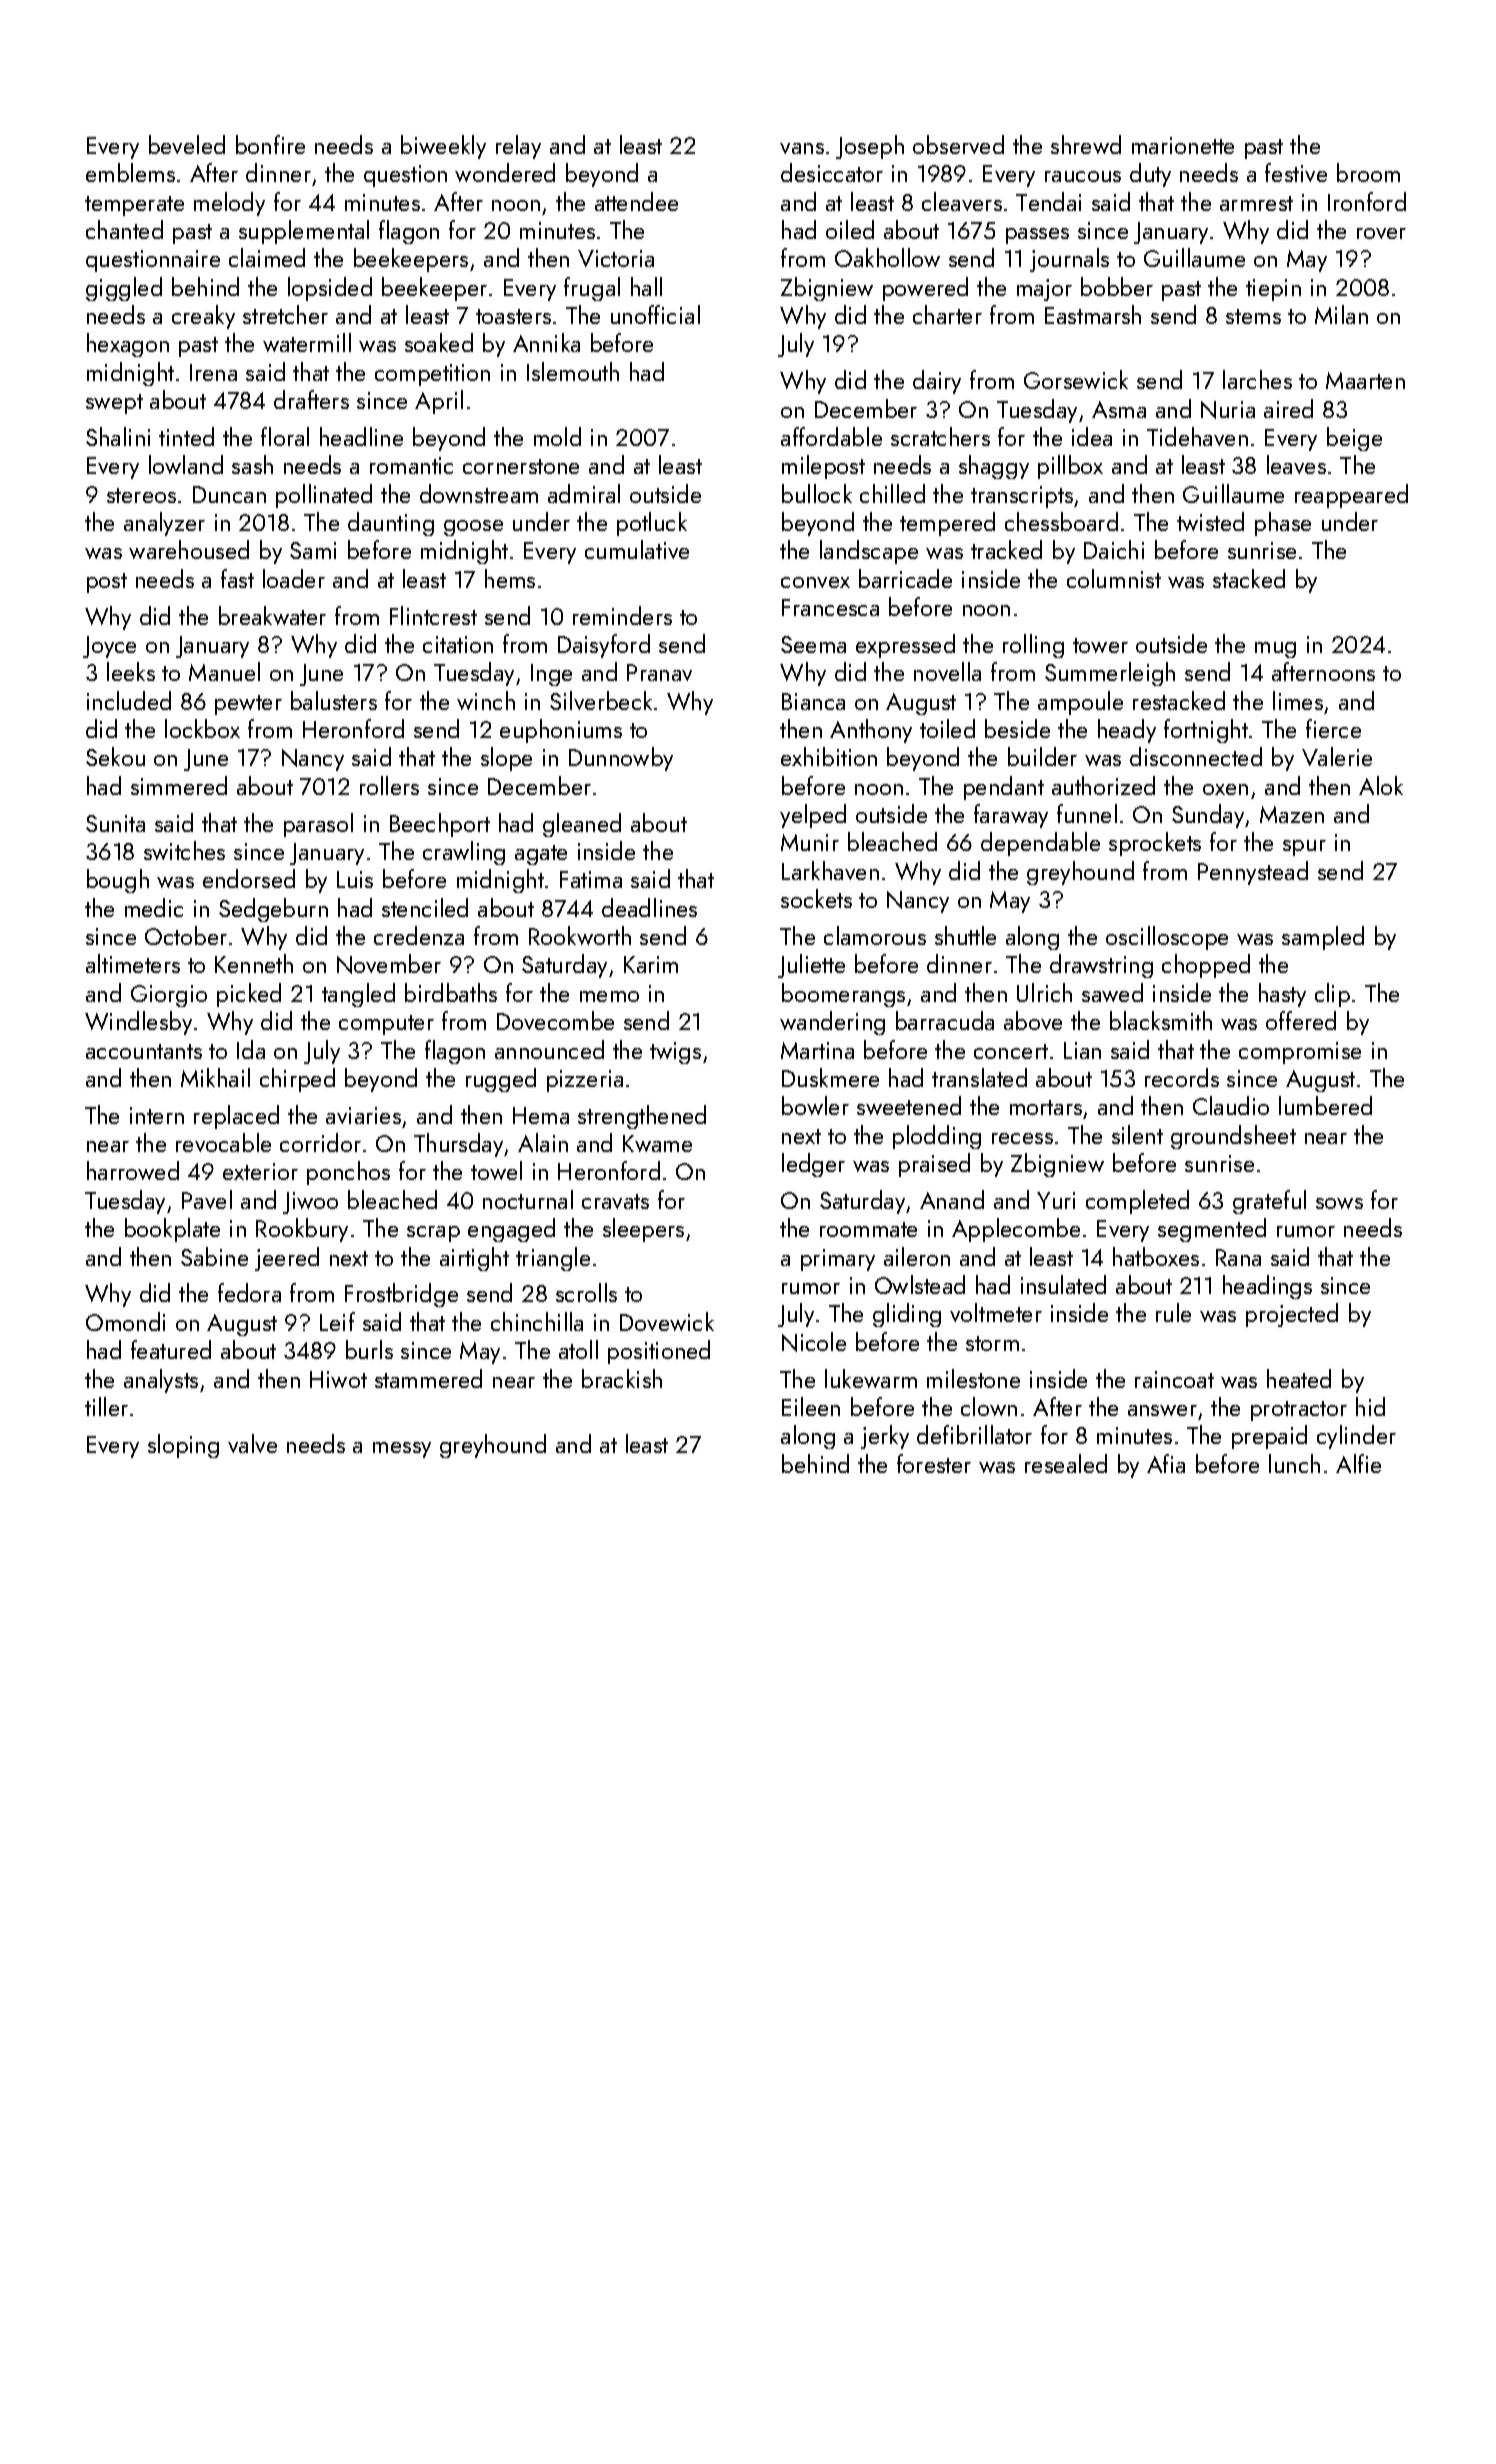  I want to click on larches, so click(1257, 379).
